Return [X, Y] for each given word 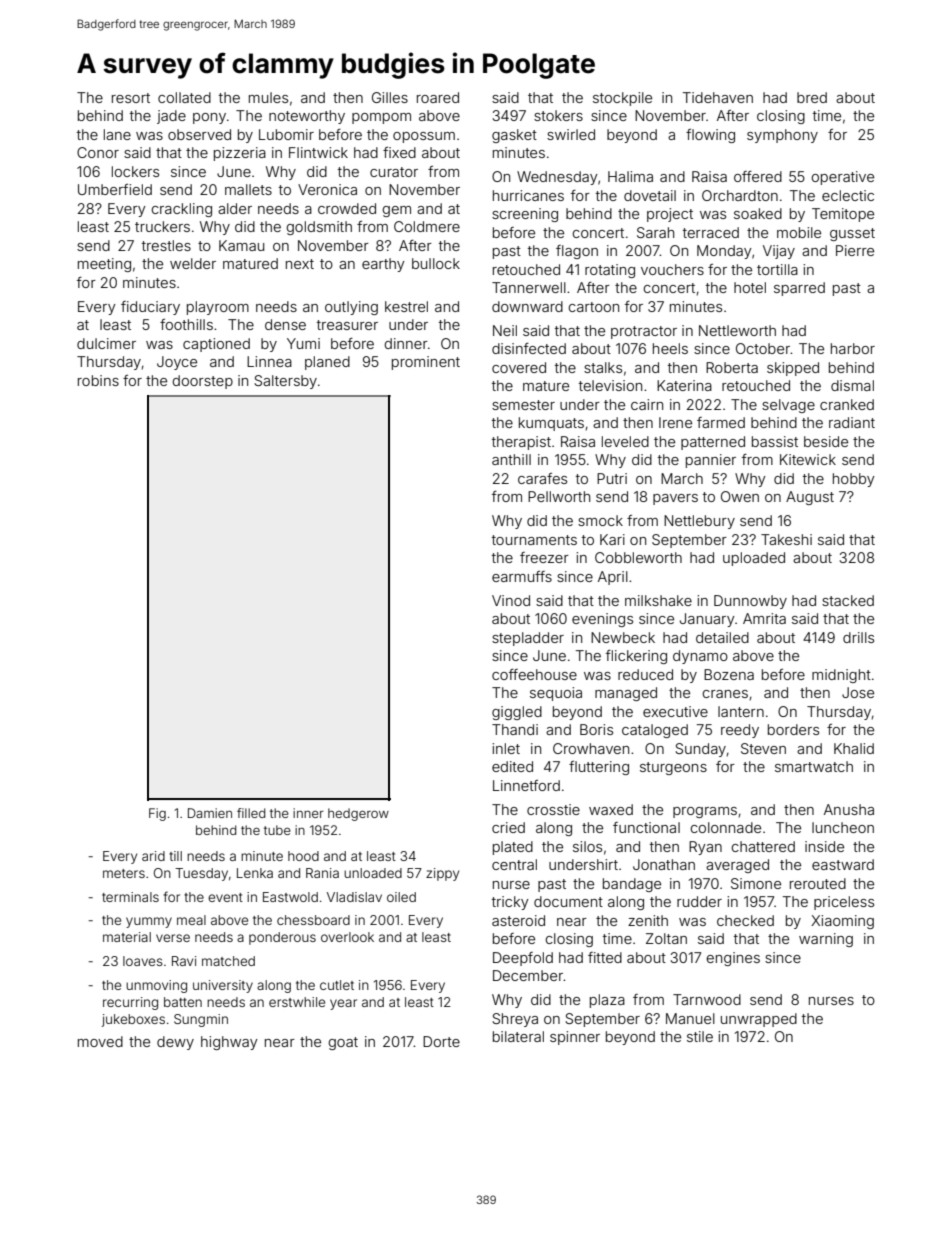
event [225, 897]
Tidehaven [718, 97]
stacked [848, 600]
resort [131, 98]
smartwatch [814, 766]
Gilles [390, 97]
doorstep [202, 382]
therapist [521, 443]
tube [277, 830]
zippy [442, 874]
